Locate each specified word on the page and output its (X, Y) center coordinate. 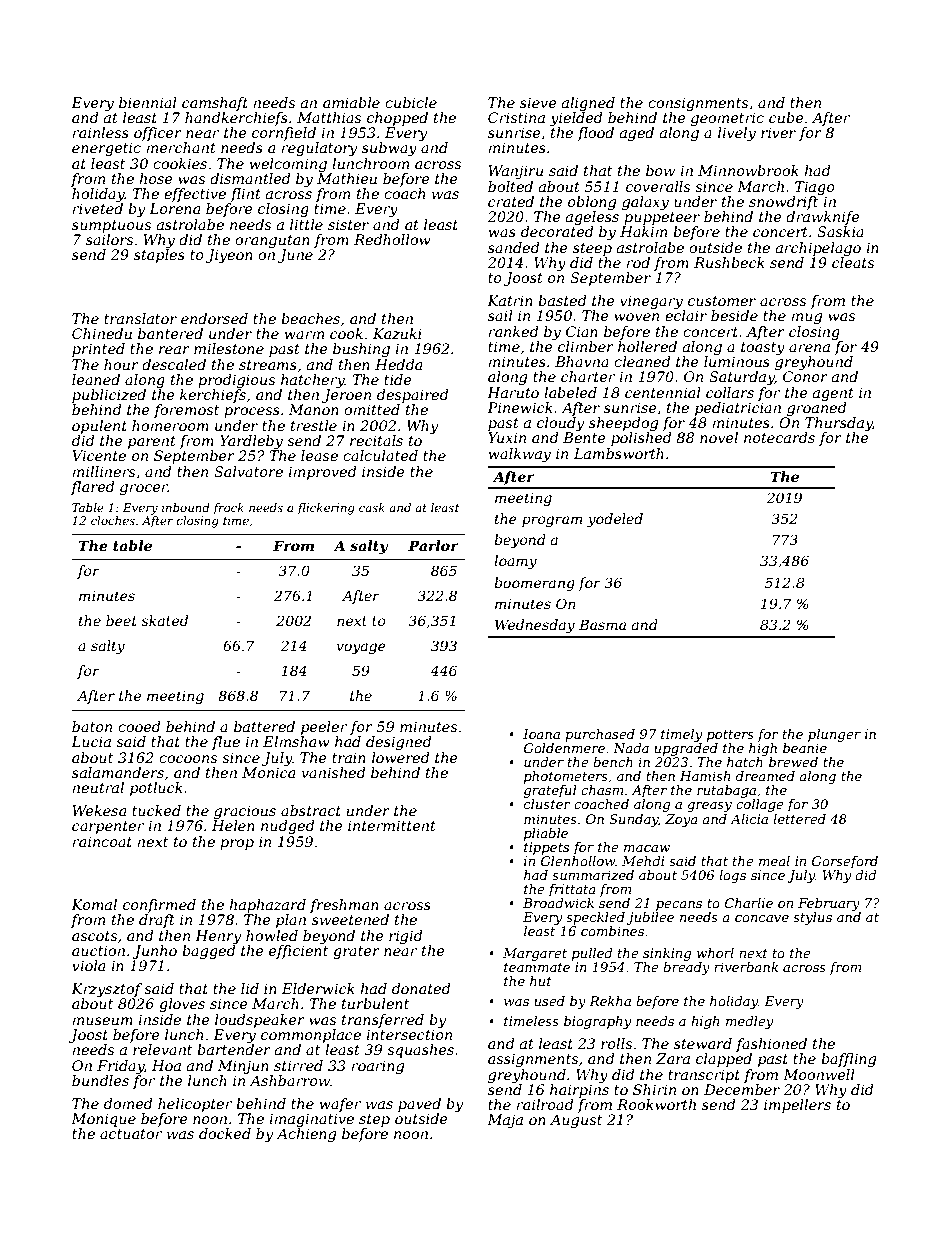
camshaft (215, 104)
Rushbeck (729, 262)
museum (102, 1021)
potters (730, 736)
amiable (351, 102)
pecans (679, 906)
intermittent (392, 825)
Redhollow (392, 239)
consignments (698, 104)
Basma (602, 624)
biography (597, 1022)
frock (228, 509)
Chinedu (102, 333)
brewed (793, 762)
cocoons (188, 759)
